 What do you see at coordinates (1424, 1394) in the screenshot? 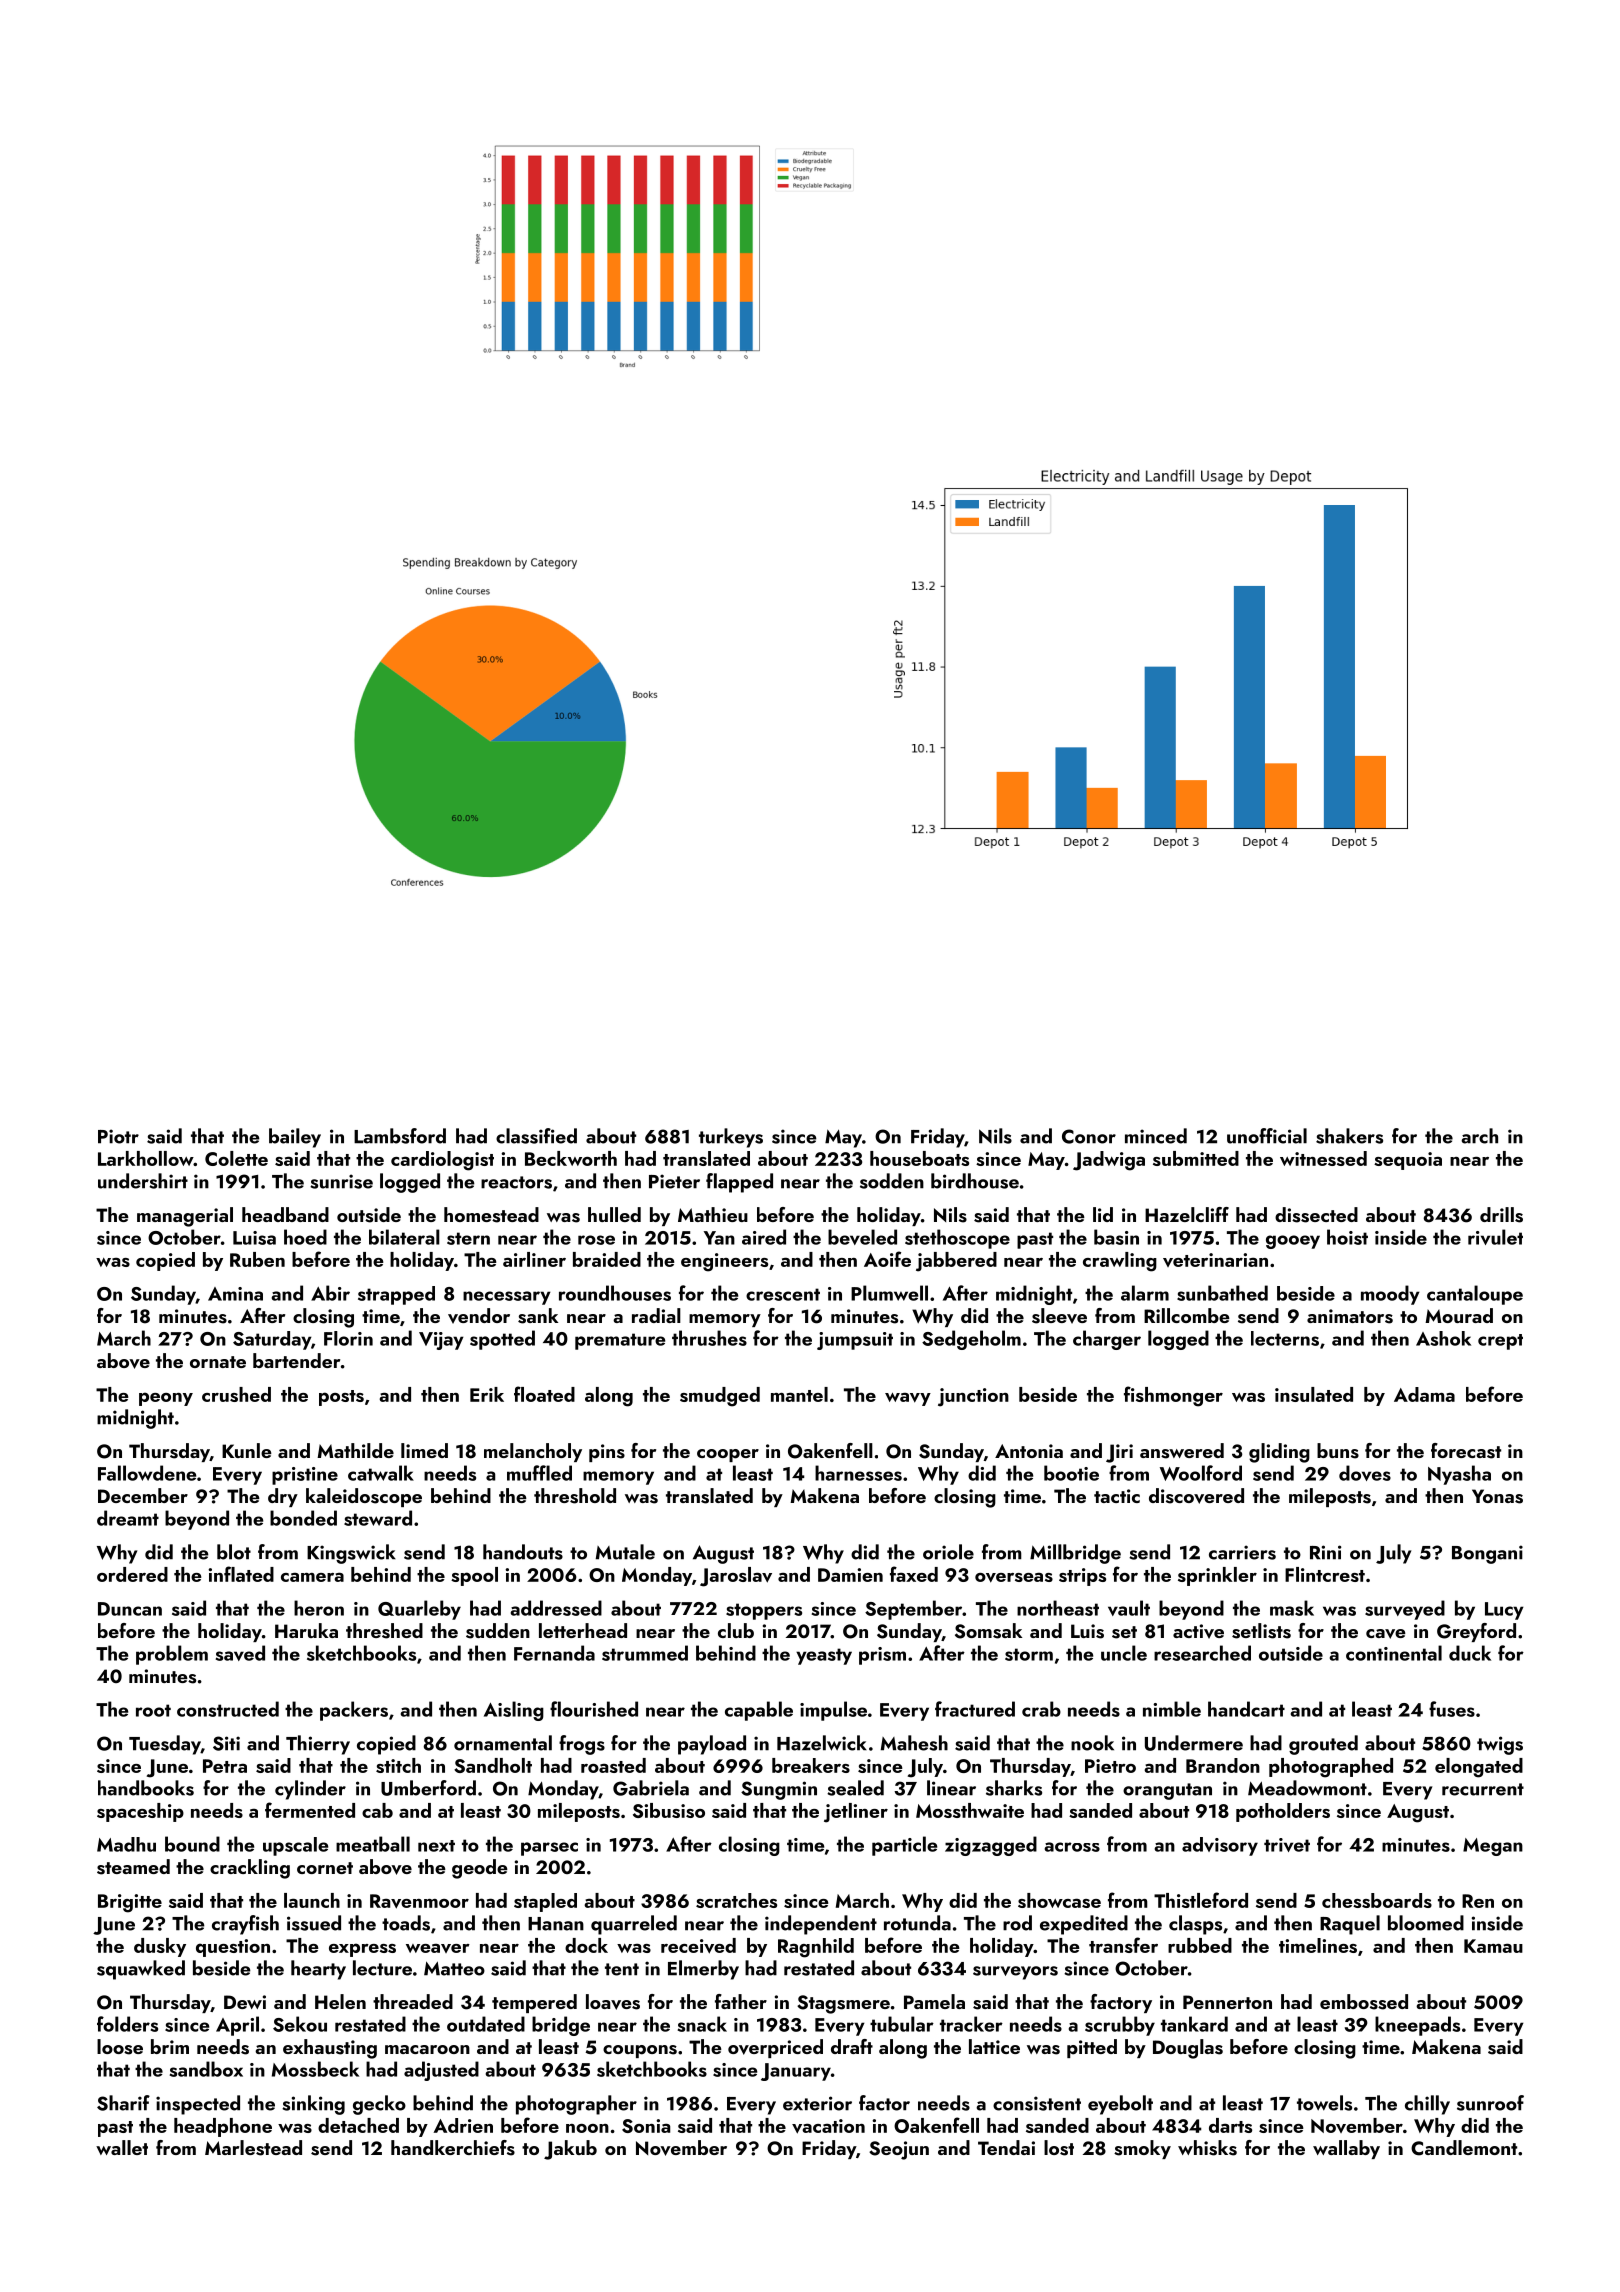
I see `Adama` at bounding box center [1424, 1394].
